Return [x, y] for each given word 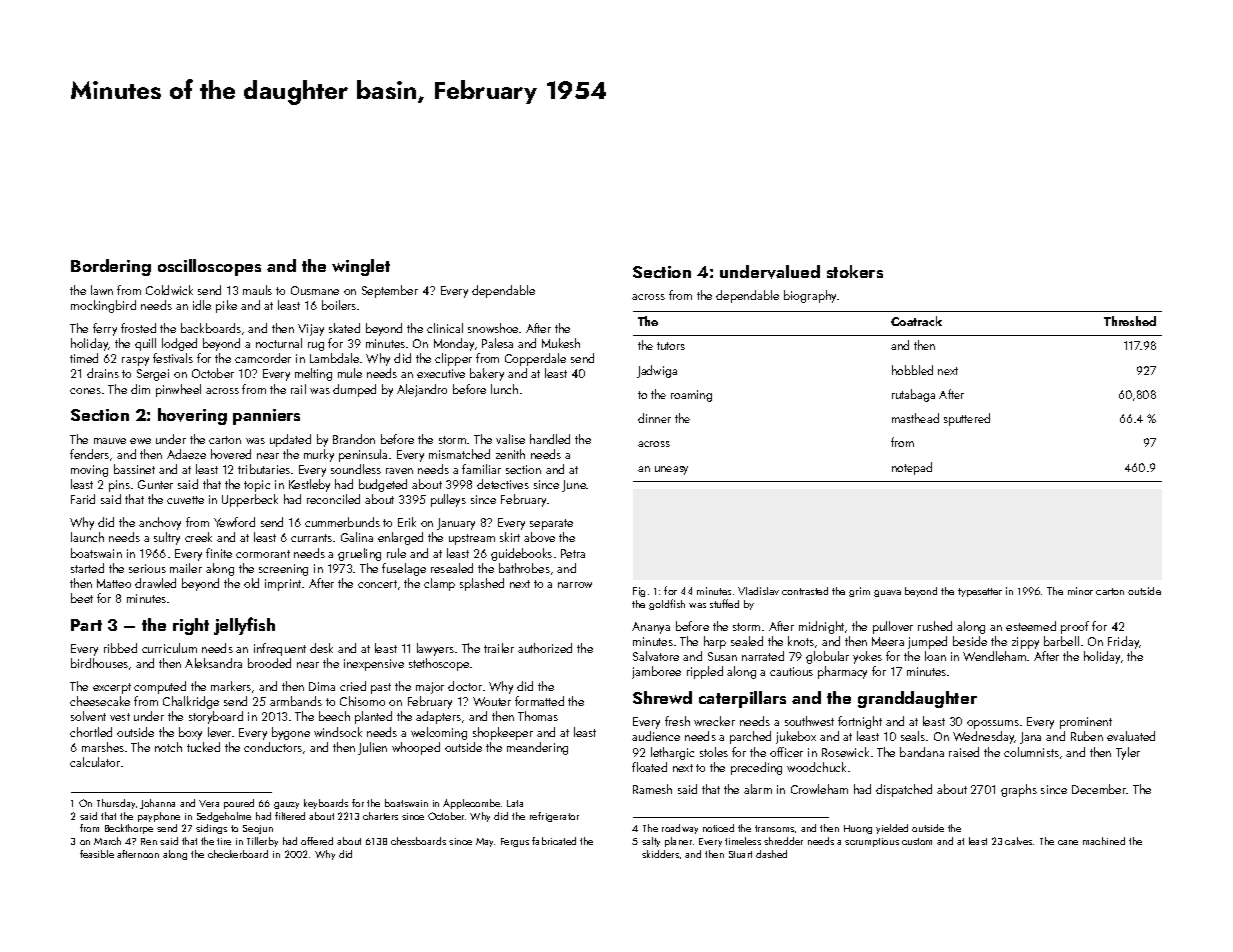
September [390, 291]
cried [353, 686]
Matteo [114, 583]
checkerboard [238, 854]
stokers [855, 271]
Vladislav [758, 591]
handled [550, 439]
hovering [192, 416]
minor [1080, 591]
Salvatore [656, 656]
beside [970, 641]
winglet [361, 267]
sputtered [967, 419]
